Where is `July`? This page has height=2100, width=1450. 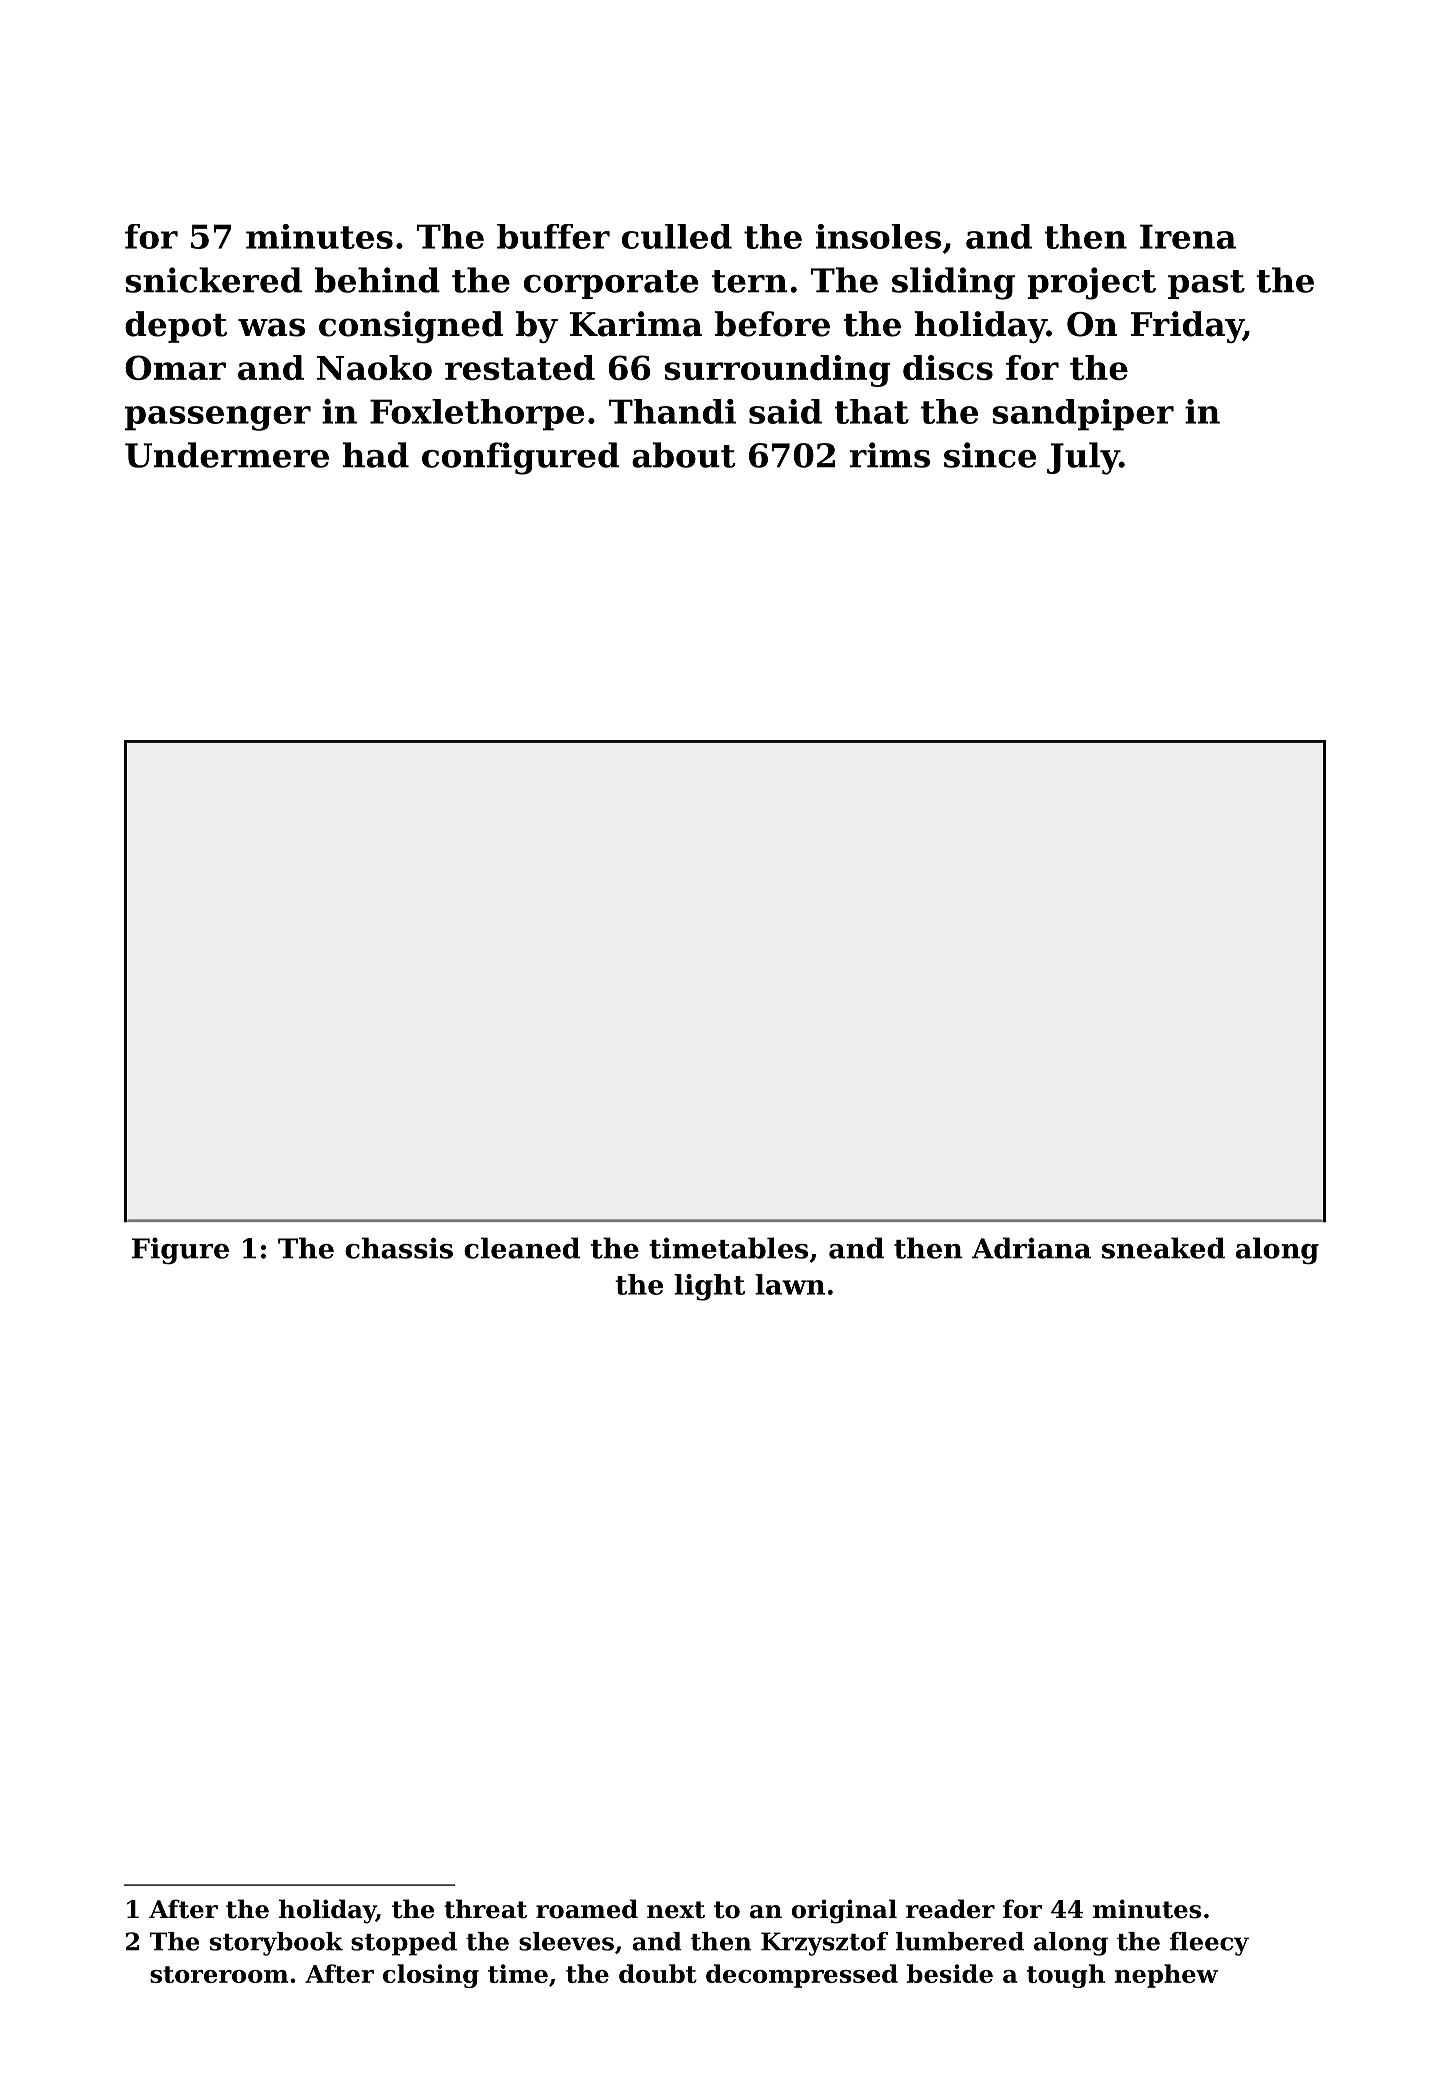
July is located at coordinates (1083, 458).
